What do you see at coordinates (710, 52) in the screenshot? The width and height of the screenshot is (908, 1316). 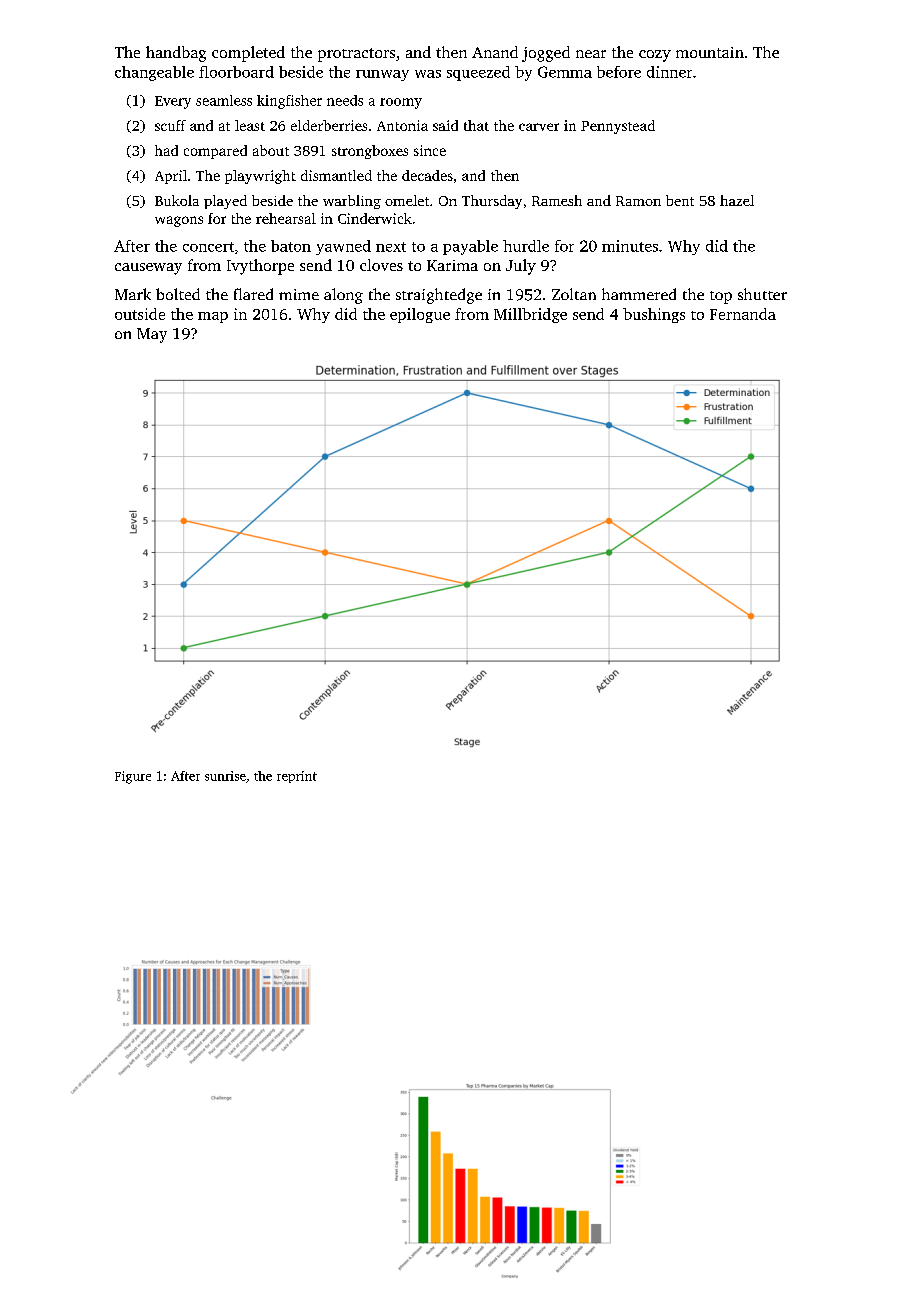 I see `mountain` at bounding box center [710, 52].
